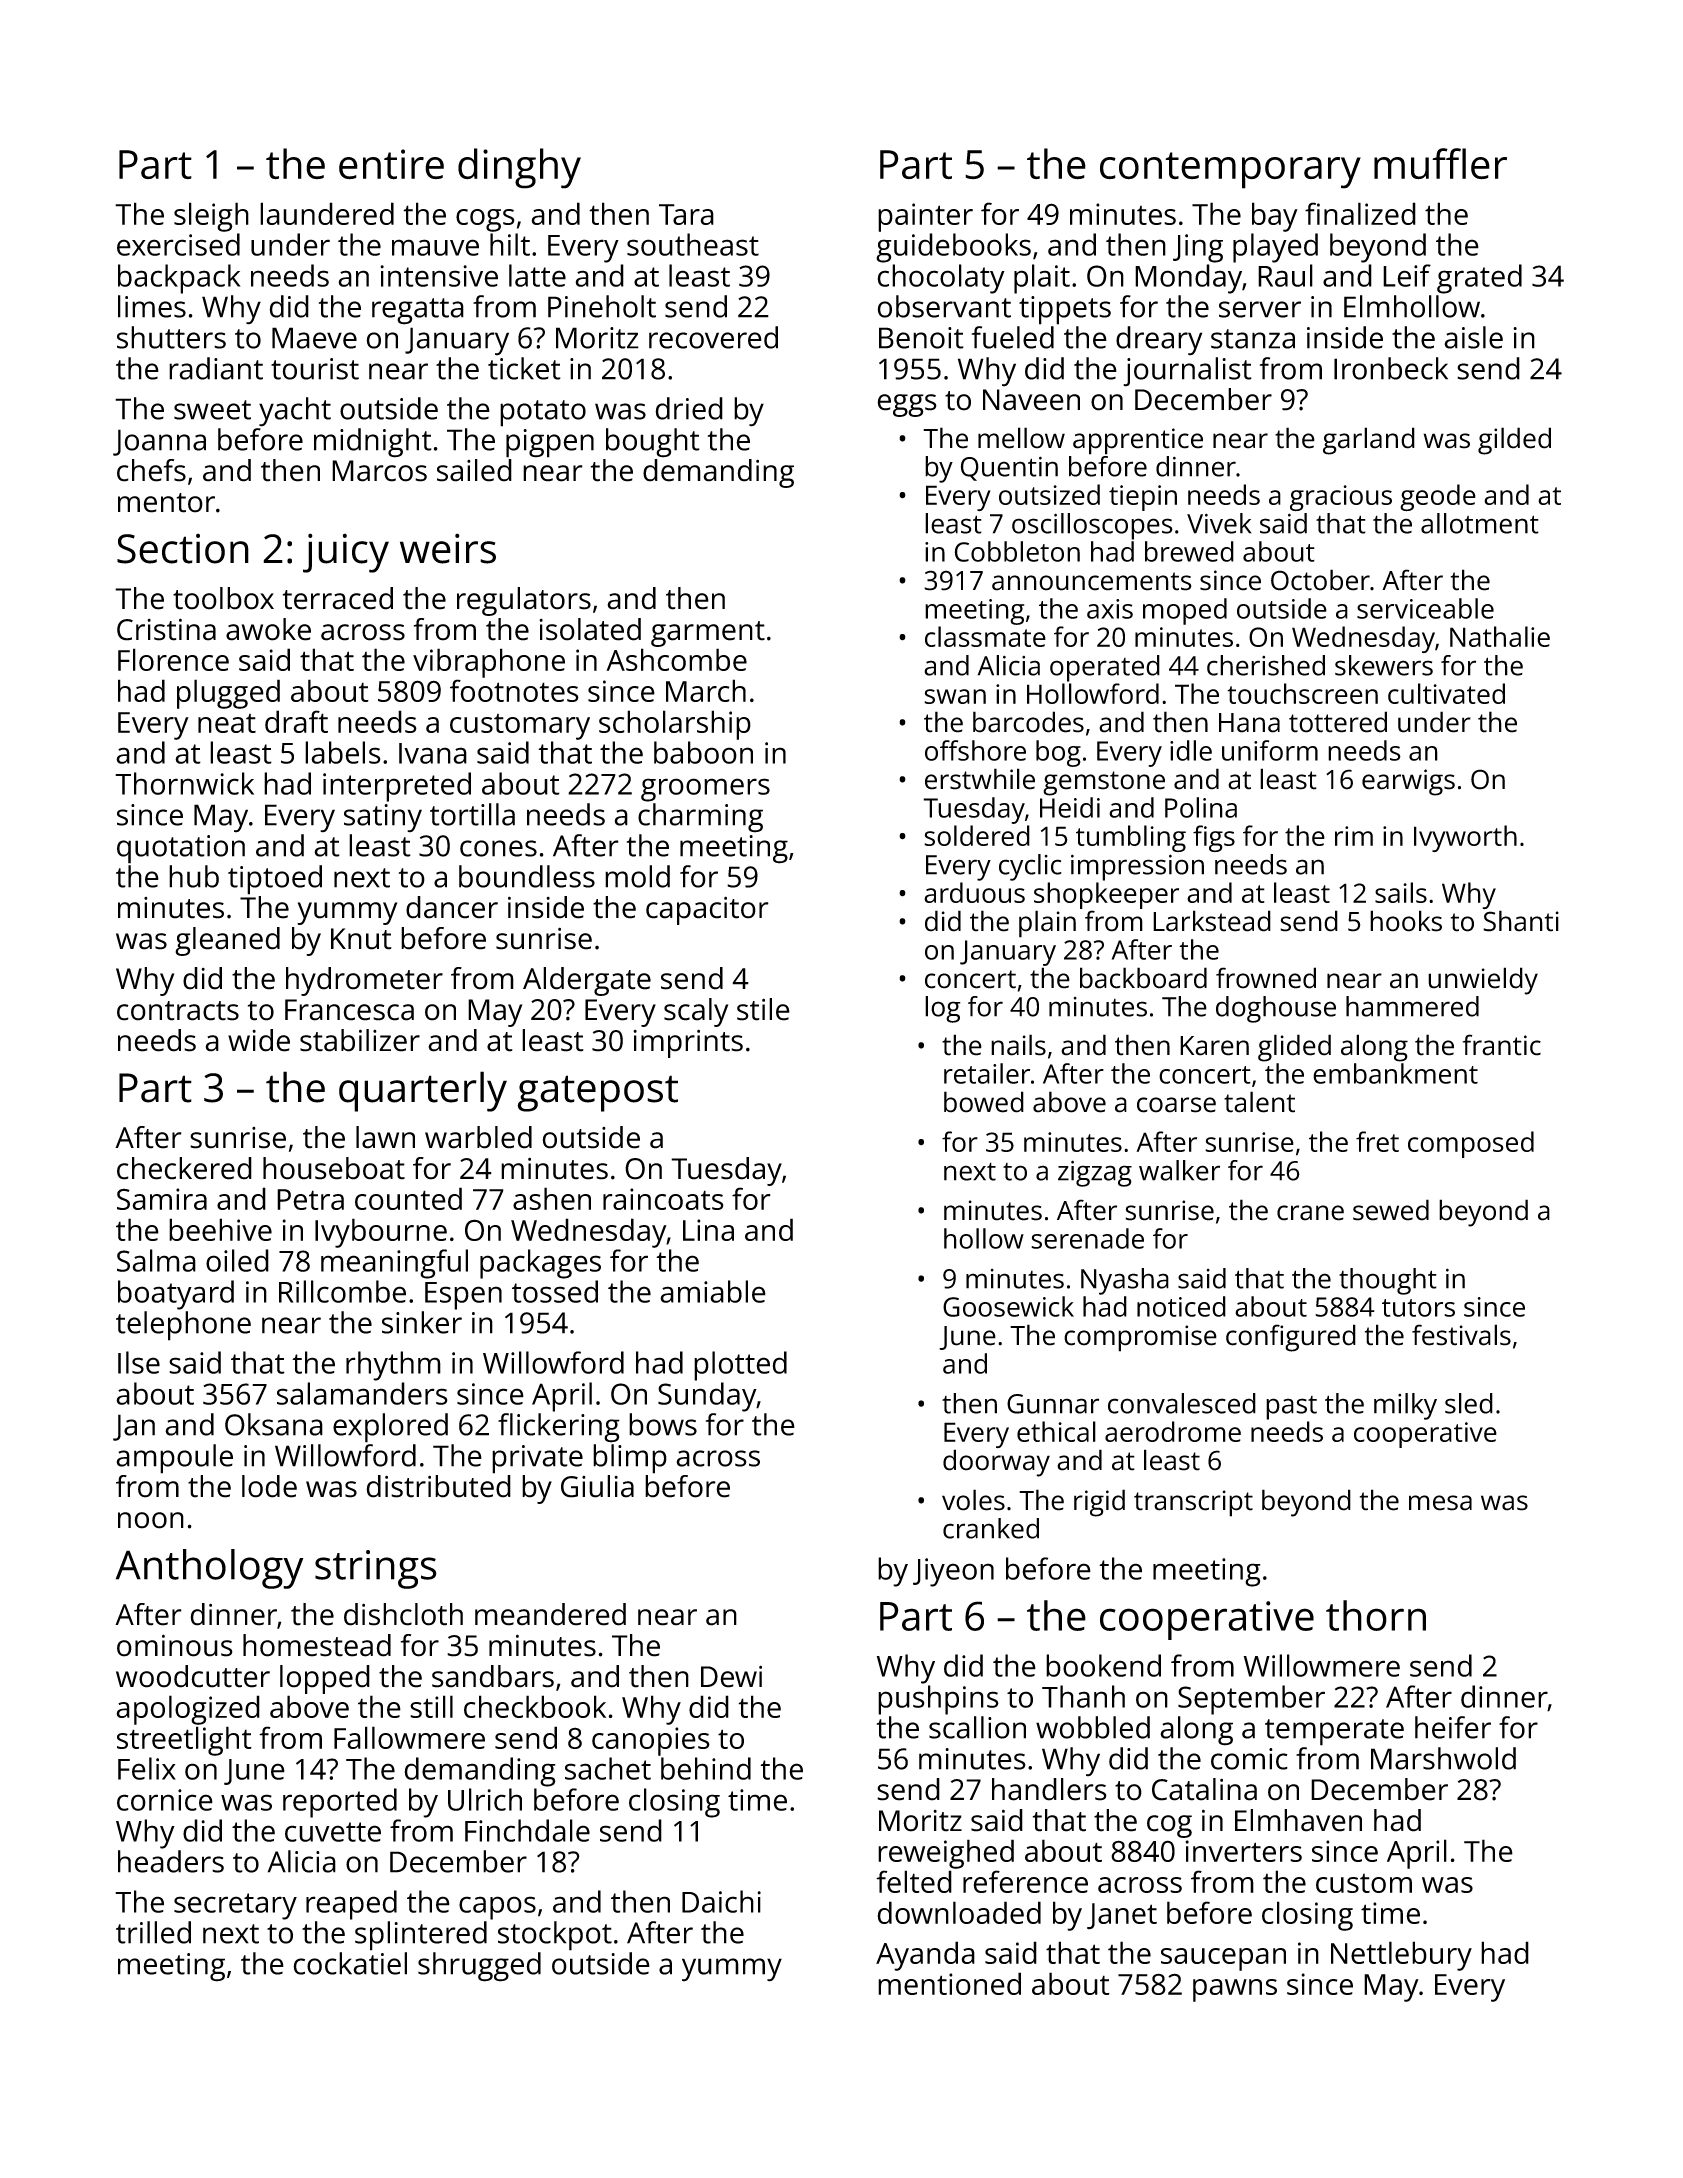 The width and height of the screenshot is (1683, 2178). What do you see at coordinates (1440, 164) in the screenshot?
I see `muffler` at bounding box center [1440, 164].
